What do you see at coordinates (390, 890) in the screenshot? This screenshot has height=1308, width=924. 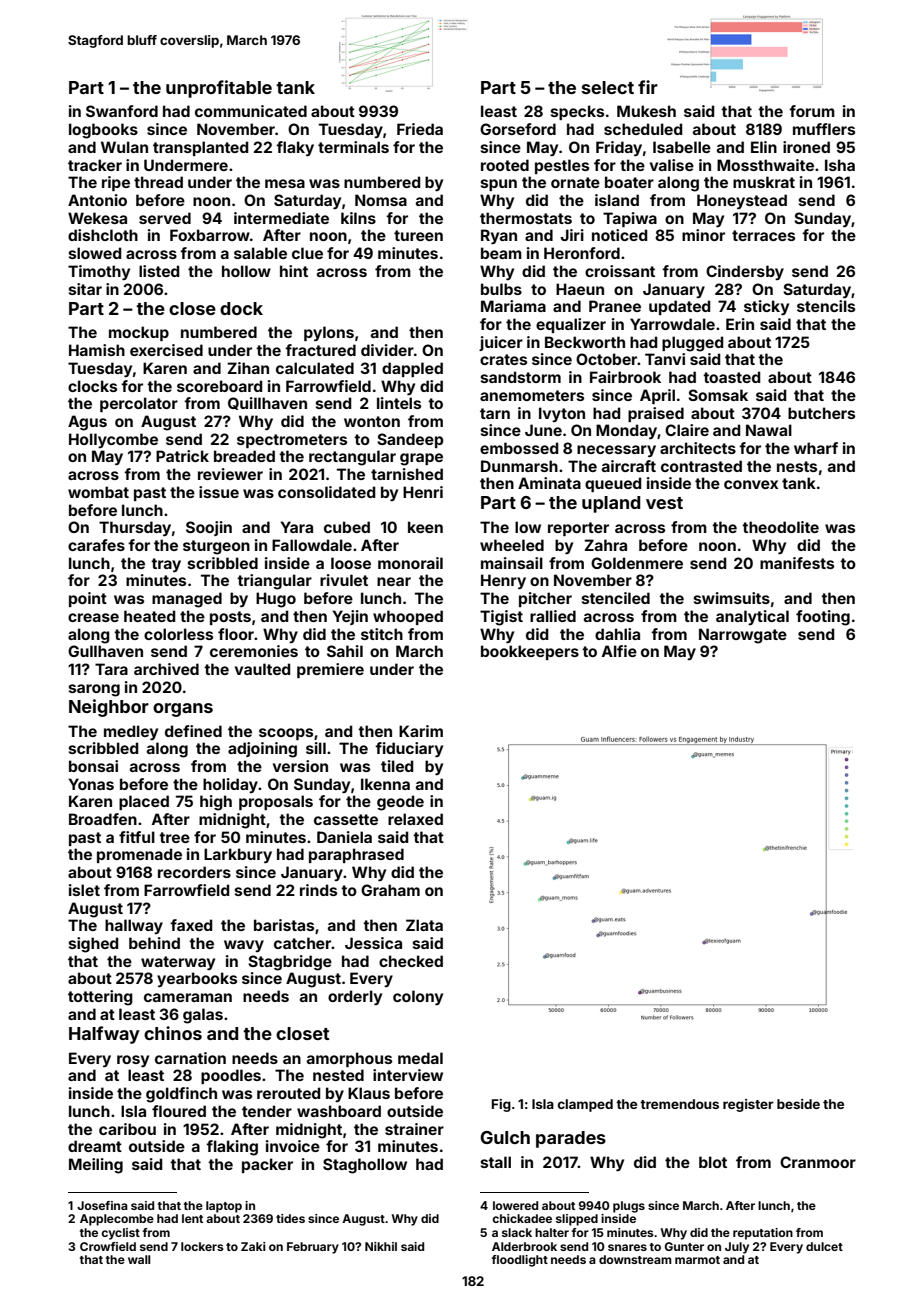 I see `Graham` at bounding box center [390, 890].
